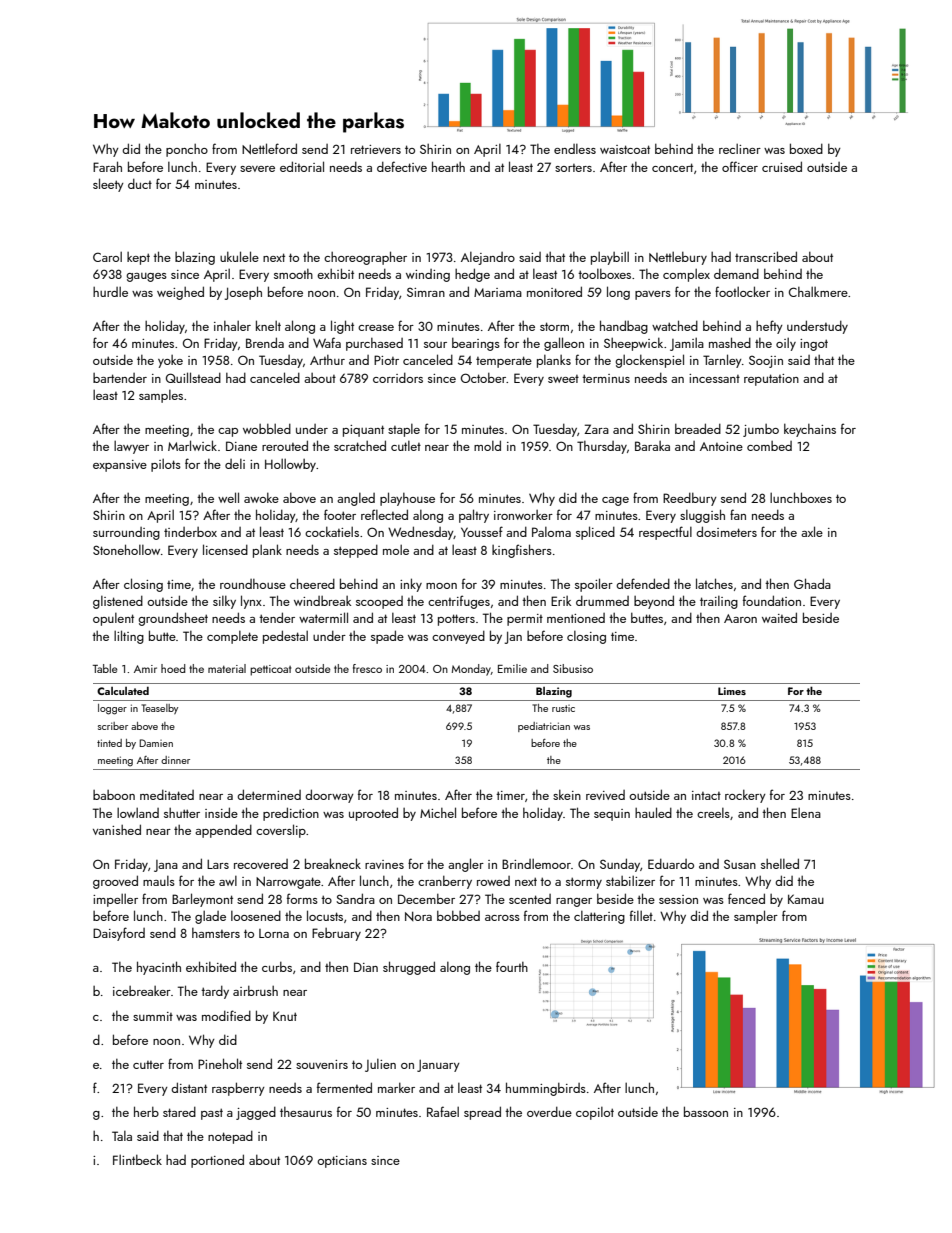 The width and height of the screenshot is (952, 1233). Describe the element at coordinates (210, 917) in the screenshot. I see `glade` at that location.
